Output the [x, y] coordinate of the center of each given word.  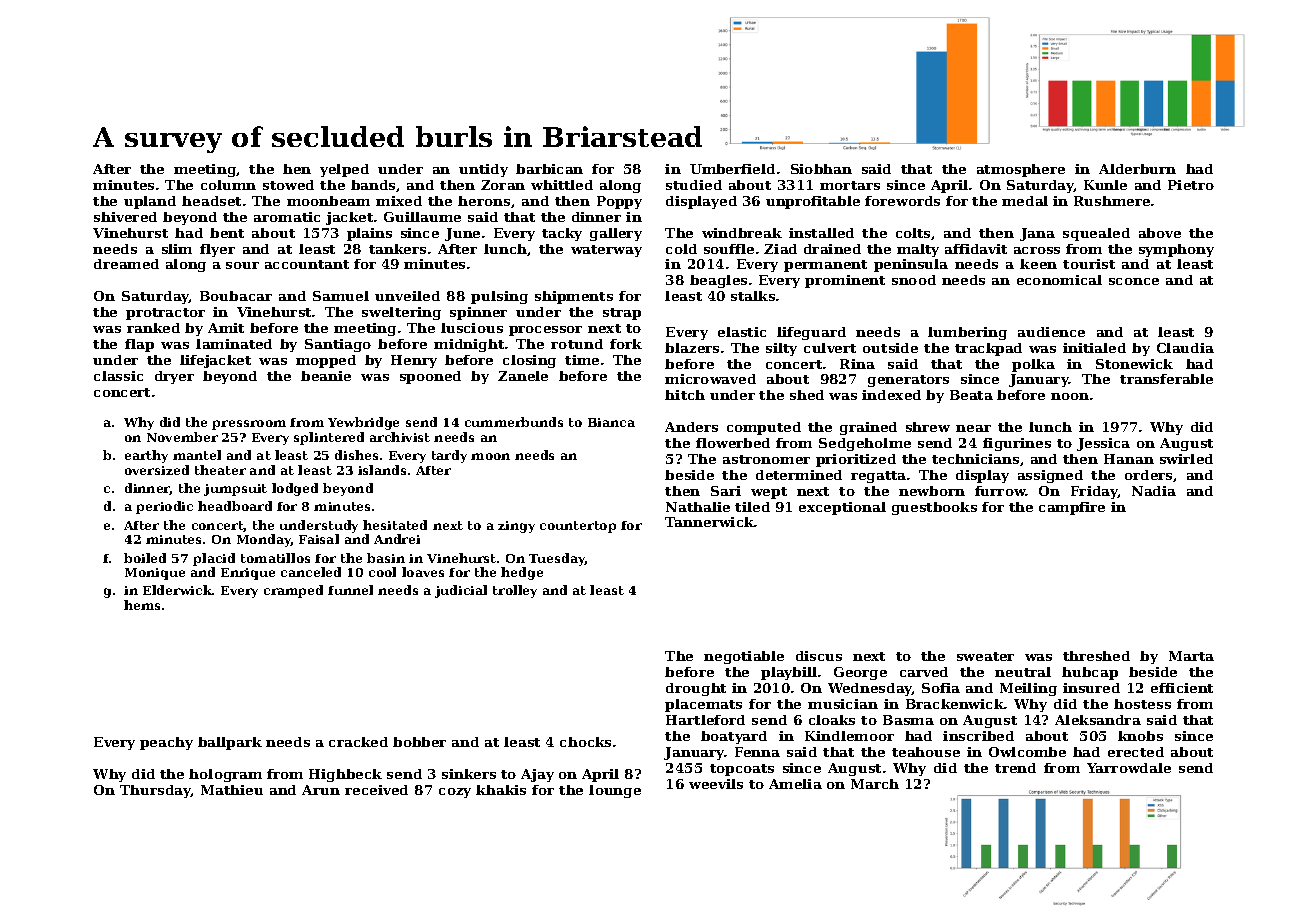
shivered [125, 217]
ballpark [230, 743]
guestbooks [934, 508]
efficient [1182, 688]
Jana [1037, 234]
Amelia [795, 784]
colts [913, 233]
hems [142, 605]
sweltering [401, 313]
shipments [574, 297]
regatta [878, 477]
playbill [789, 673]
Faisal [319, 539]
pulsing [499, 297]
